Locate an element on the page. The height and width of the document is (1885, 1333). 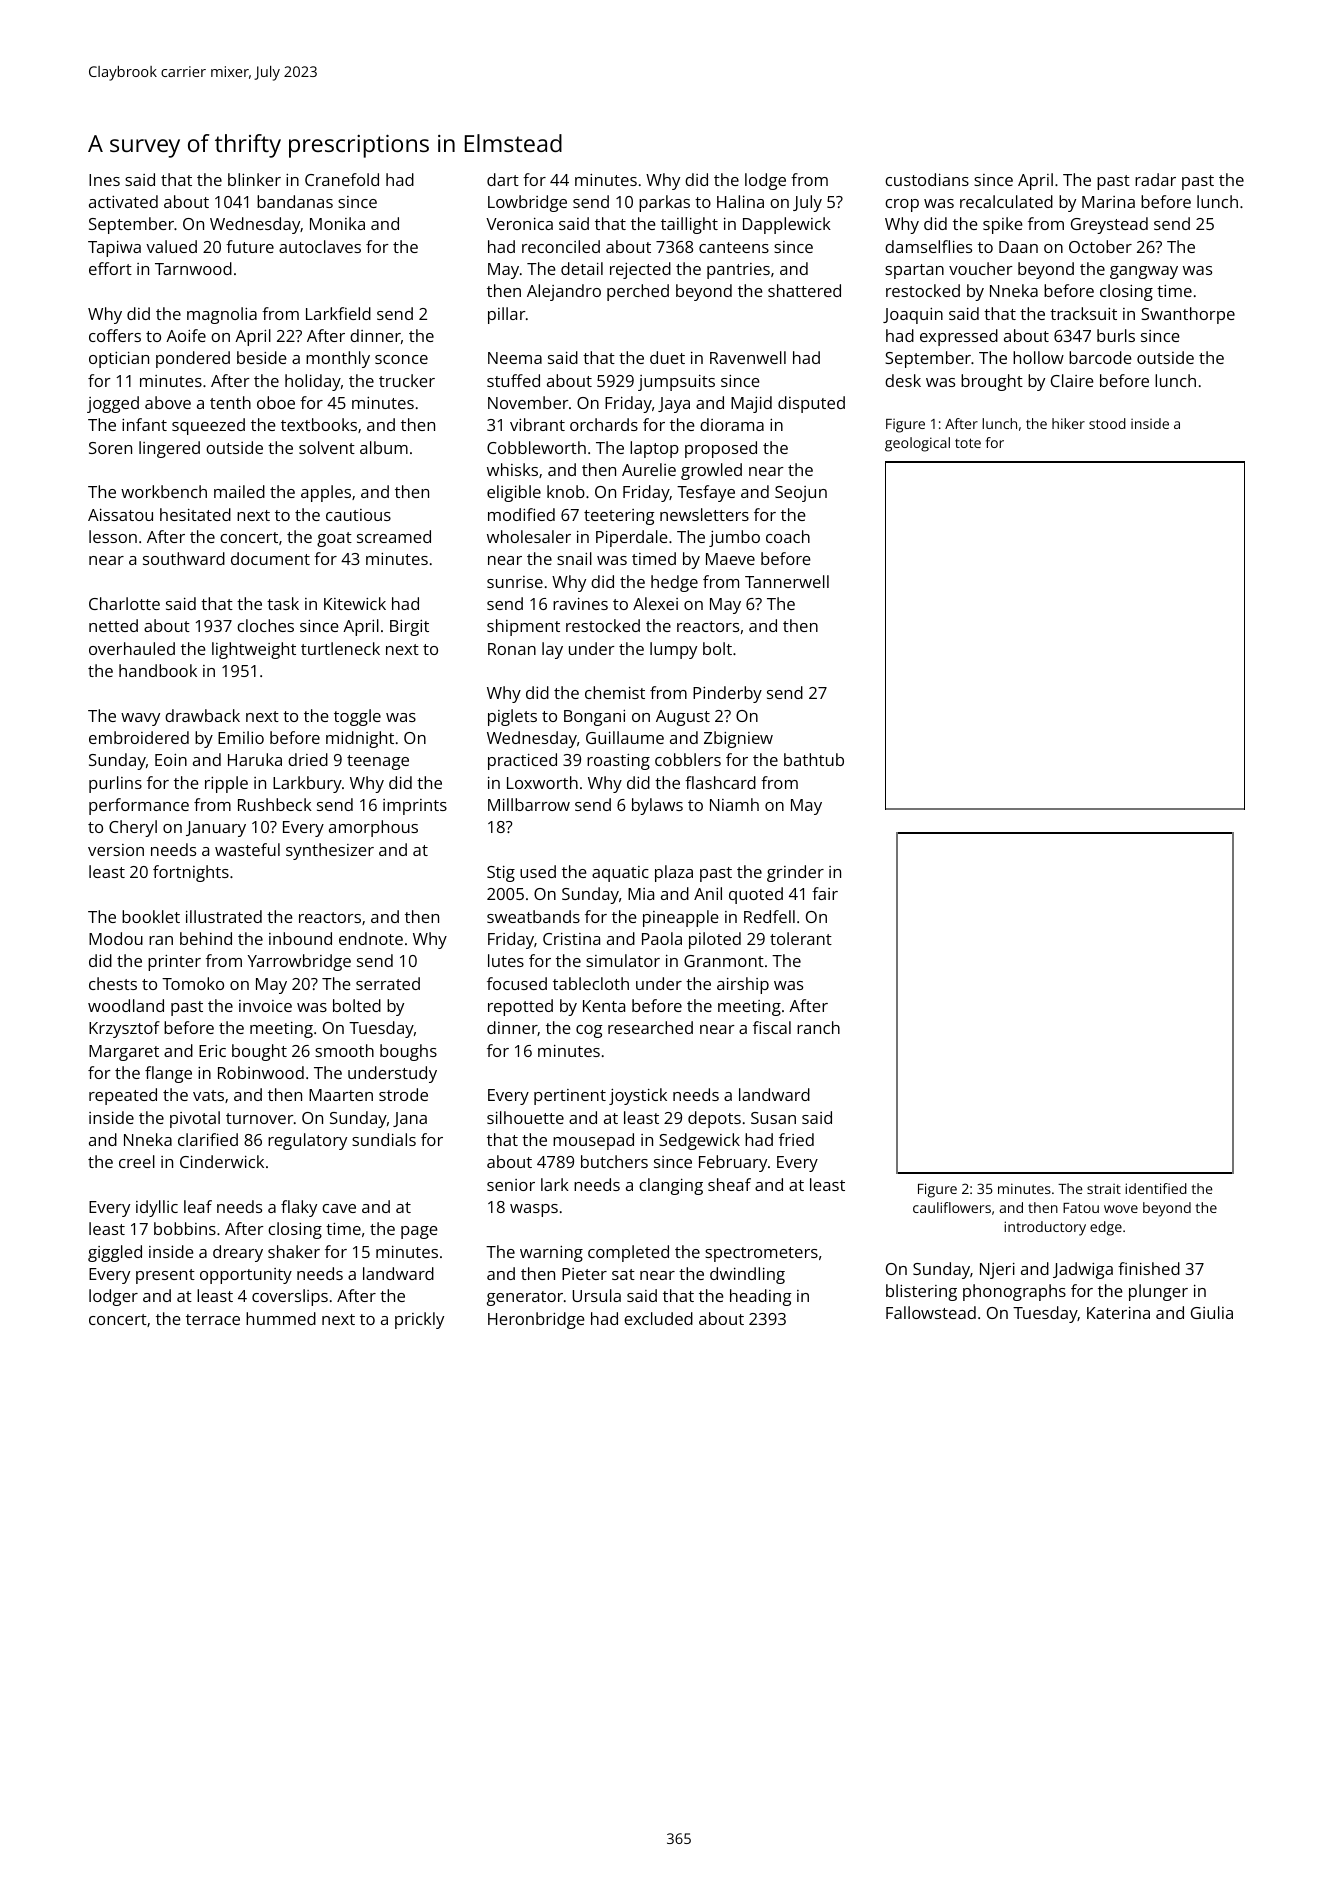
monthly is located at coordinates (338, 359).
